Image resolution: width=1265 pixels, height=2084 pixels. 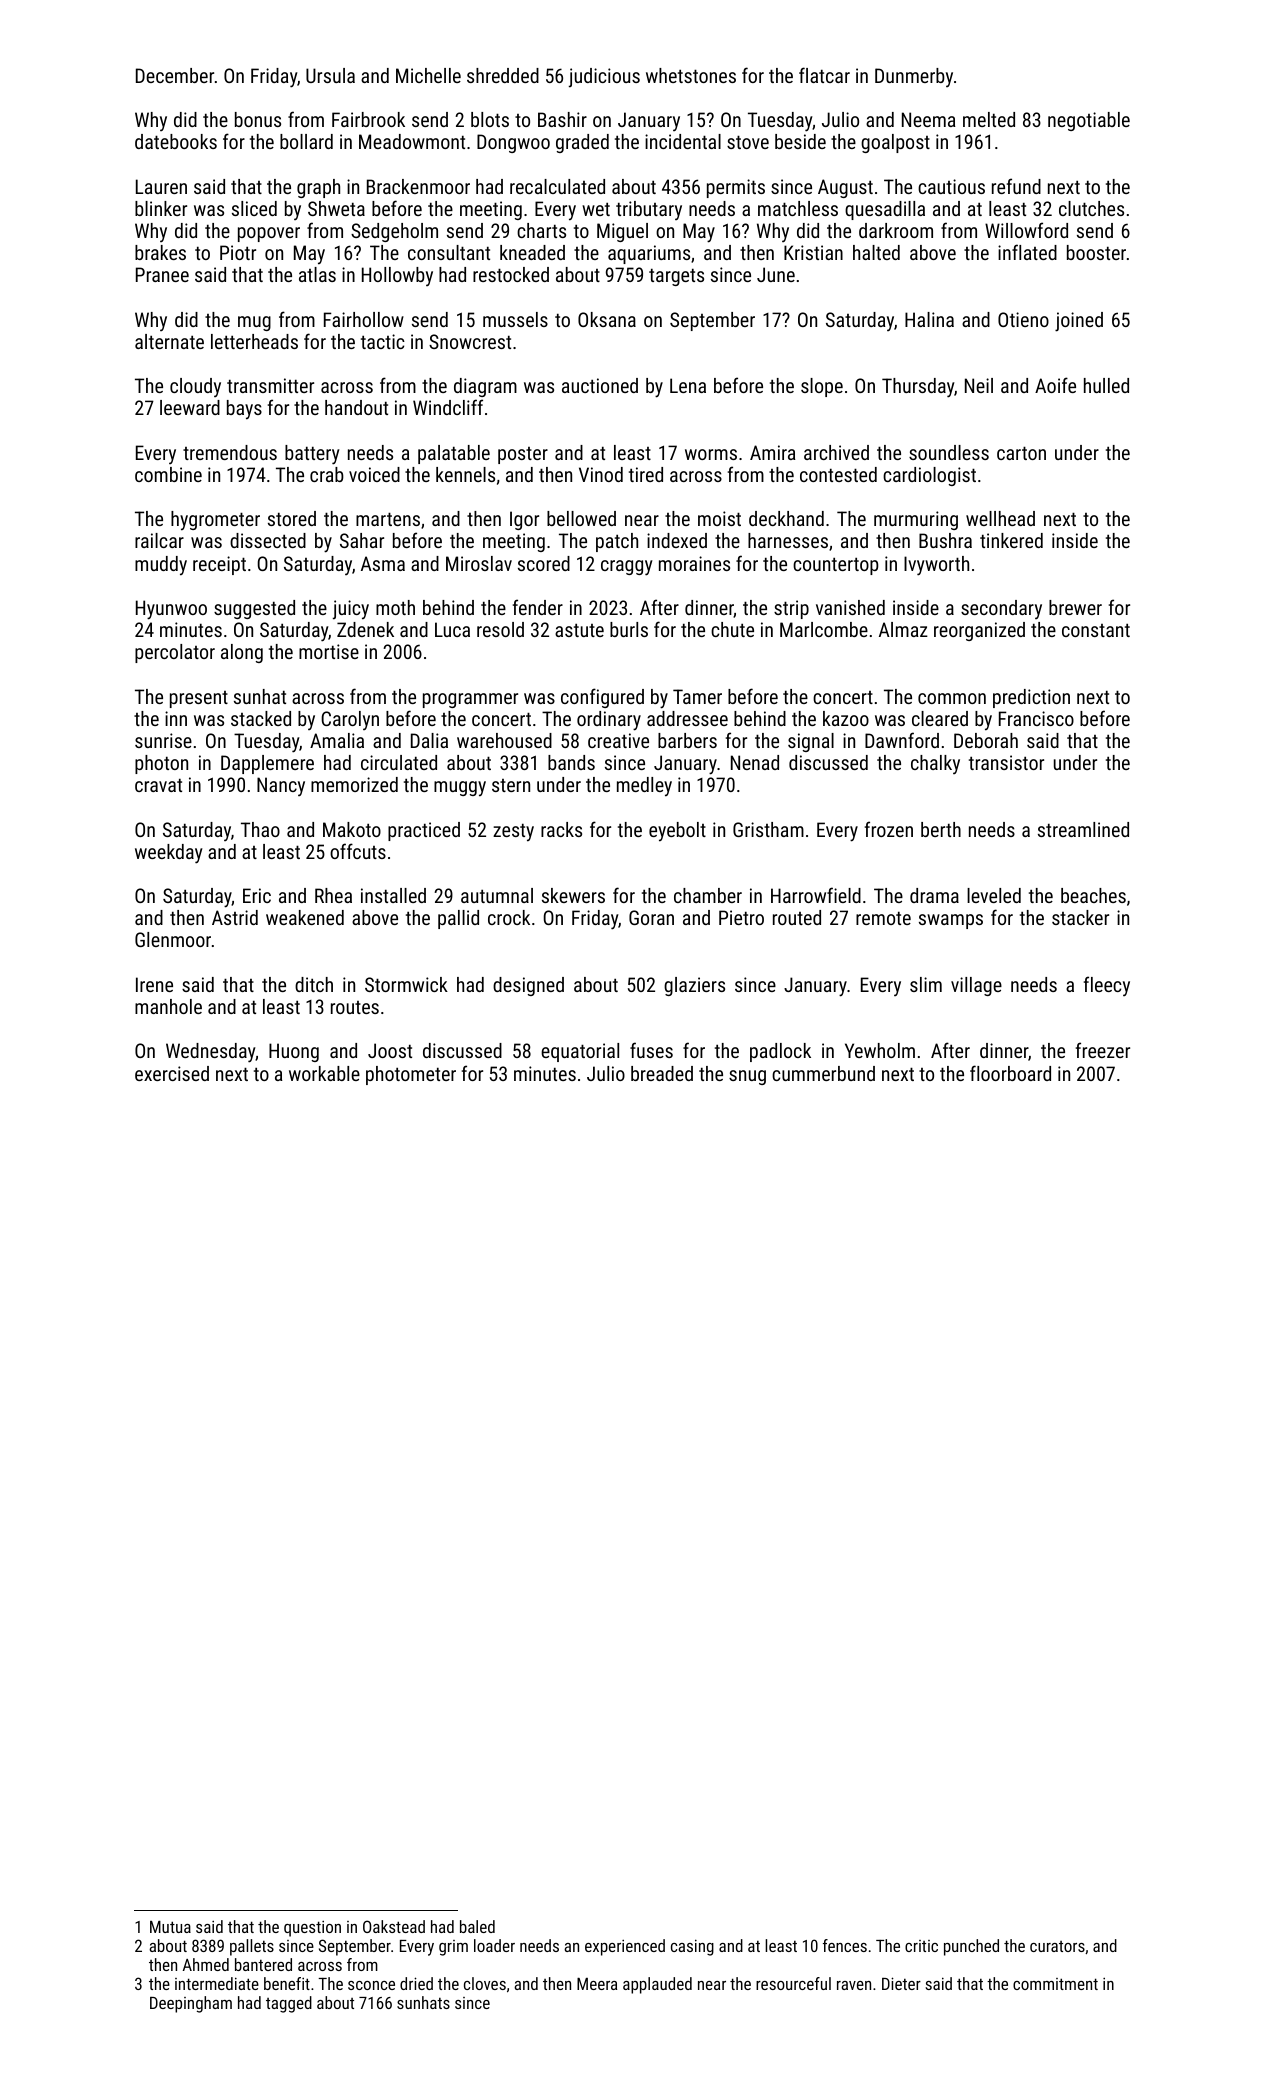 What do you see at coordinates (191, 2004) in the document?
I see `Deepingham` at bounding box center [191, 2004].
